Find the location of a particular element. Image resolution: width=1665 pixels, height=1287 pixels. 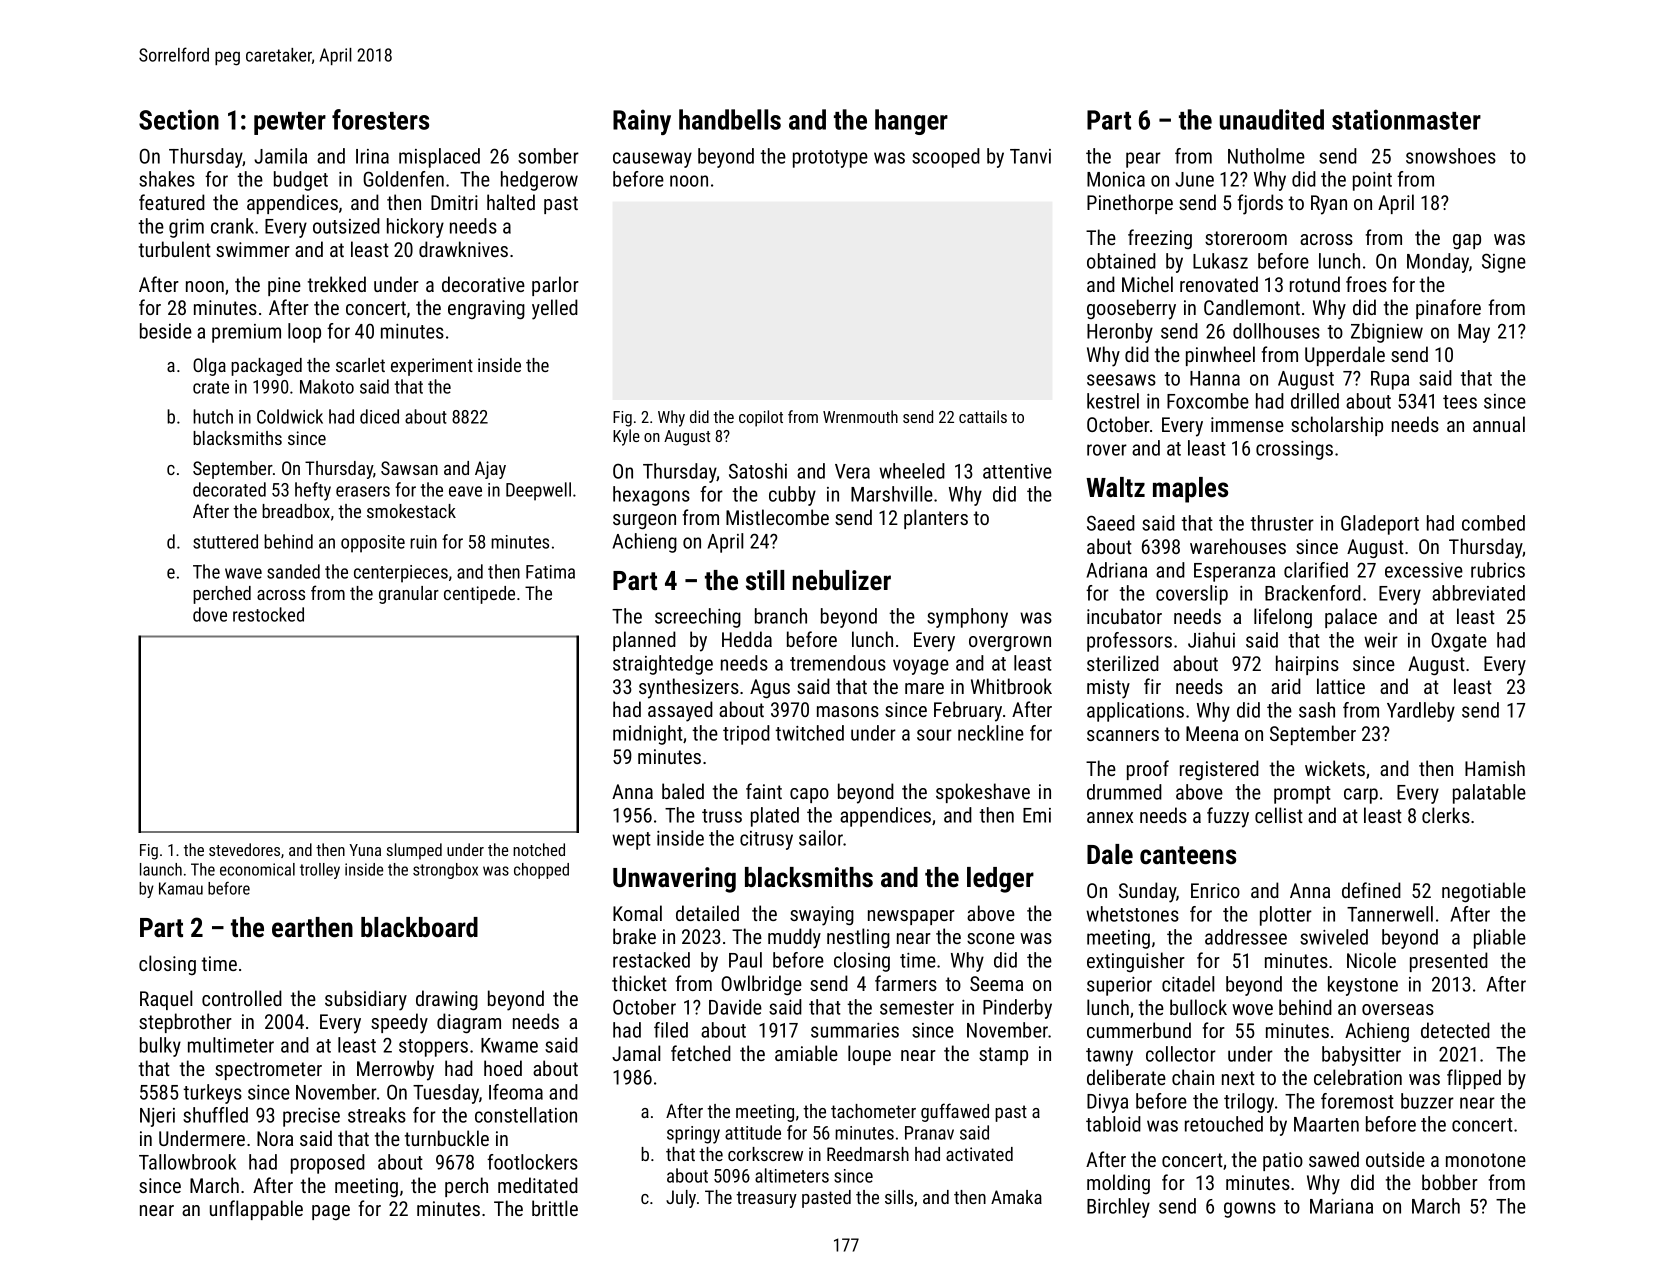

obtained is located at coordinates (1121, 261).
